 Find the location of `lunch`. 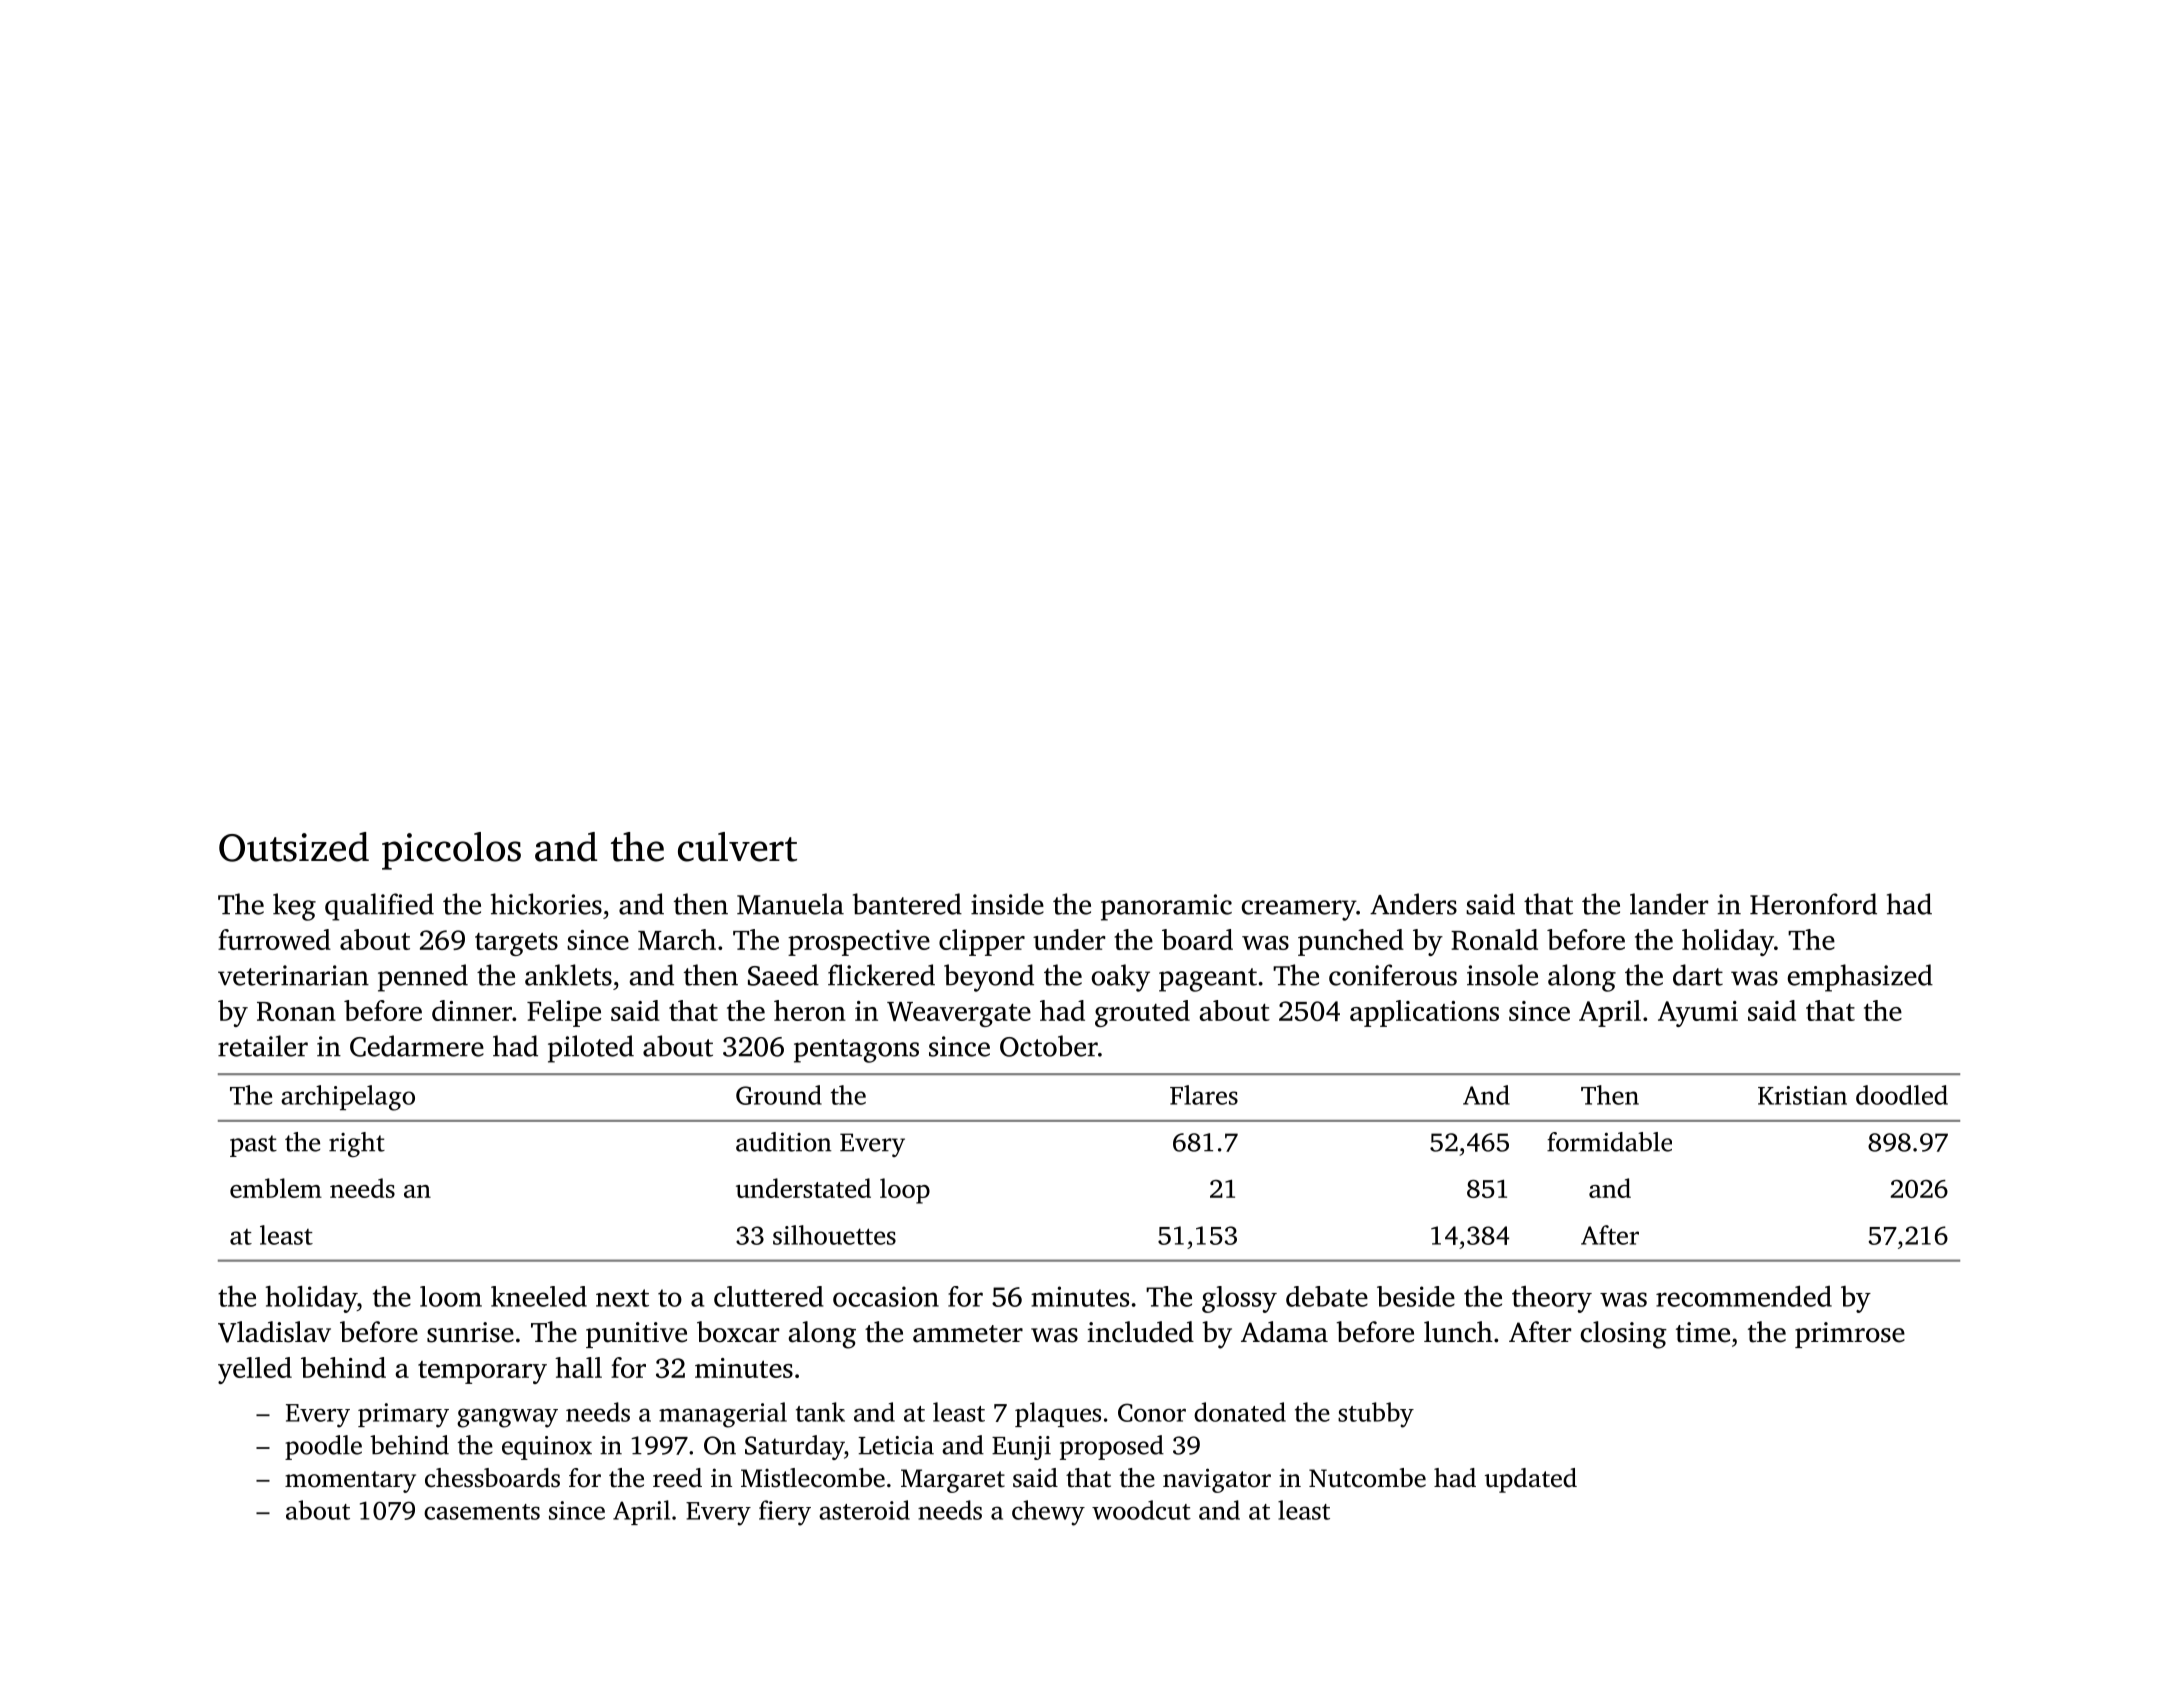

lunch is located at coordinates (1458, 1332).
